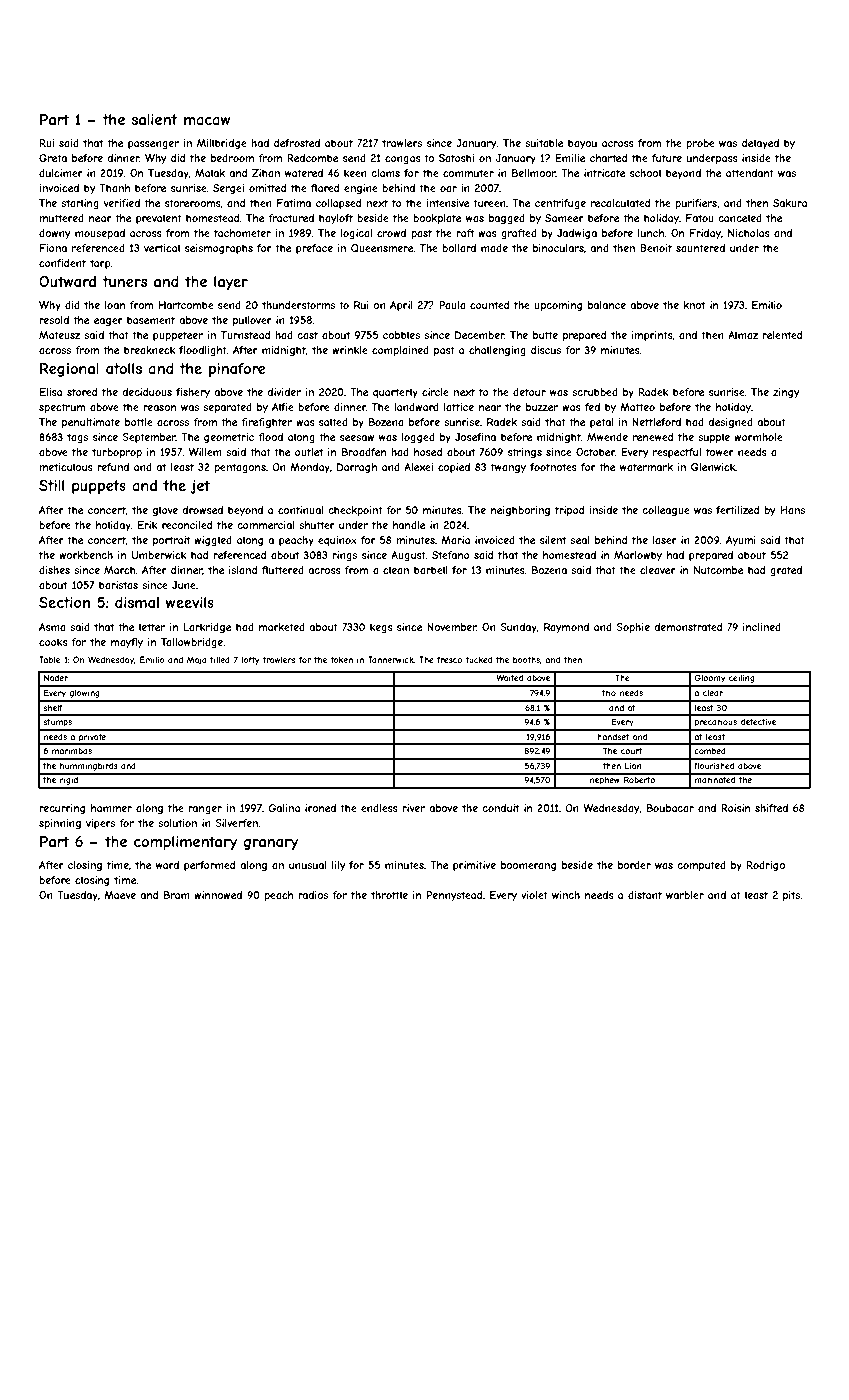 This page has height=1400, width=849. Describe the element at coordinates (758, 437) in the page. I see `wormhole` at that location.
